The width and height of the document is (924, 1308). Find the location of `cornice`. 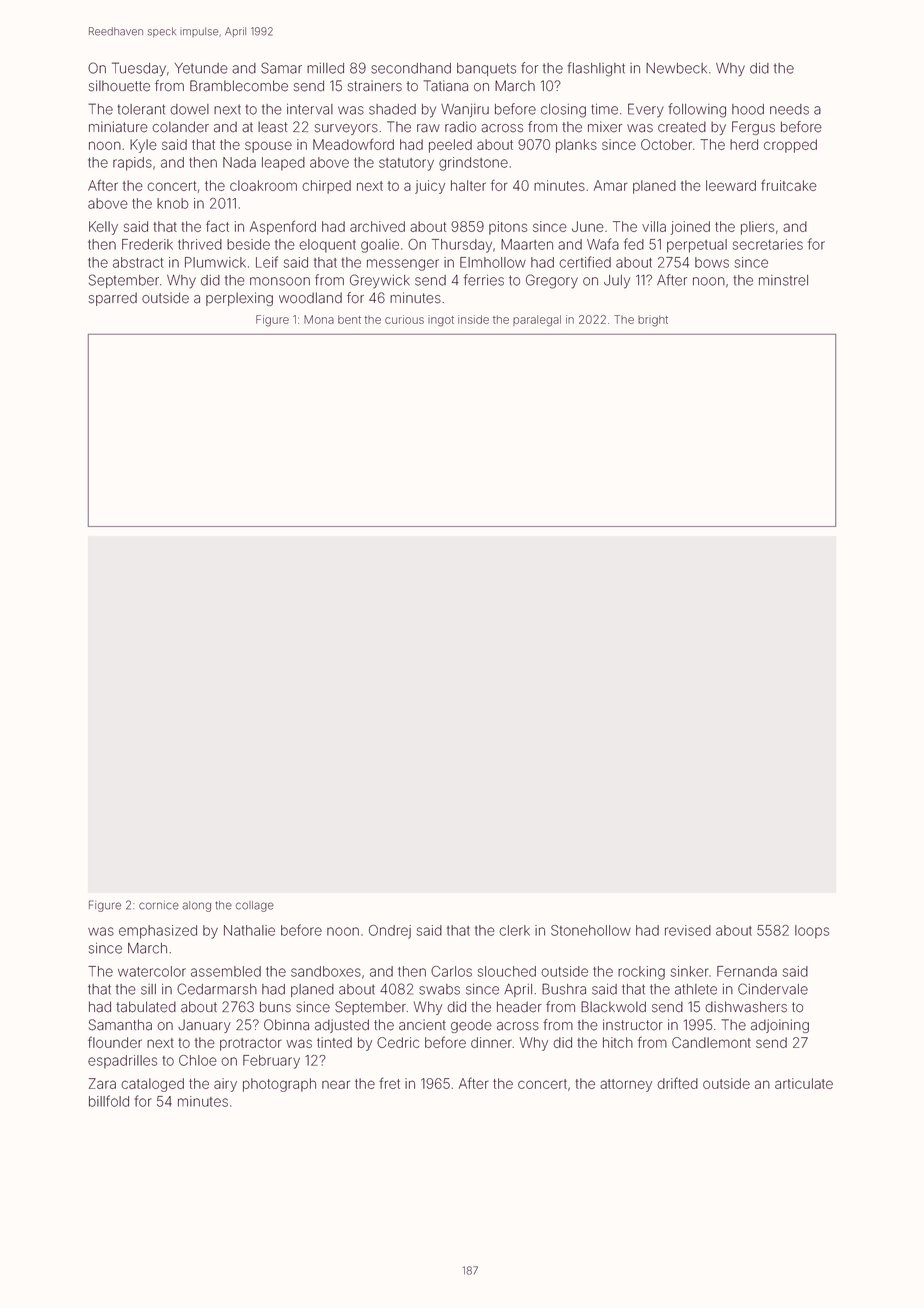

cornice is located at coordinates (159, 905).
